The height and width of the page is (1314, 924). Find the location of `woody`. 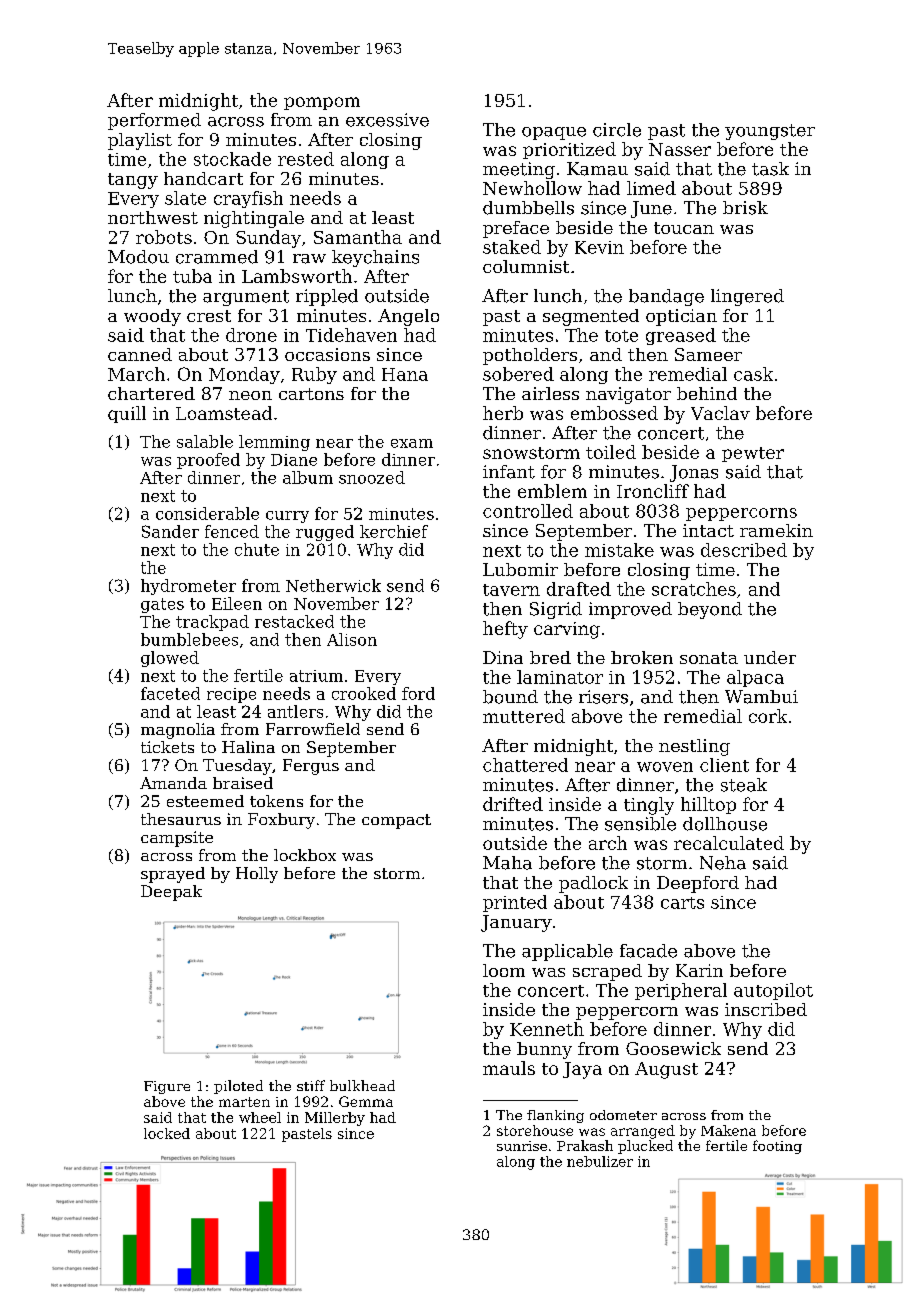

woody is located at coordinates (152, 317).
